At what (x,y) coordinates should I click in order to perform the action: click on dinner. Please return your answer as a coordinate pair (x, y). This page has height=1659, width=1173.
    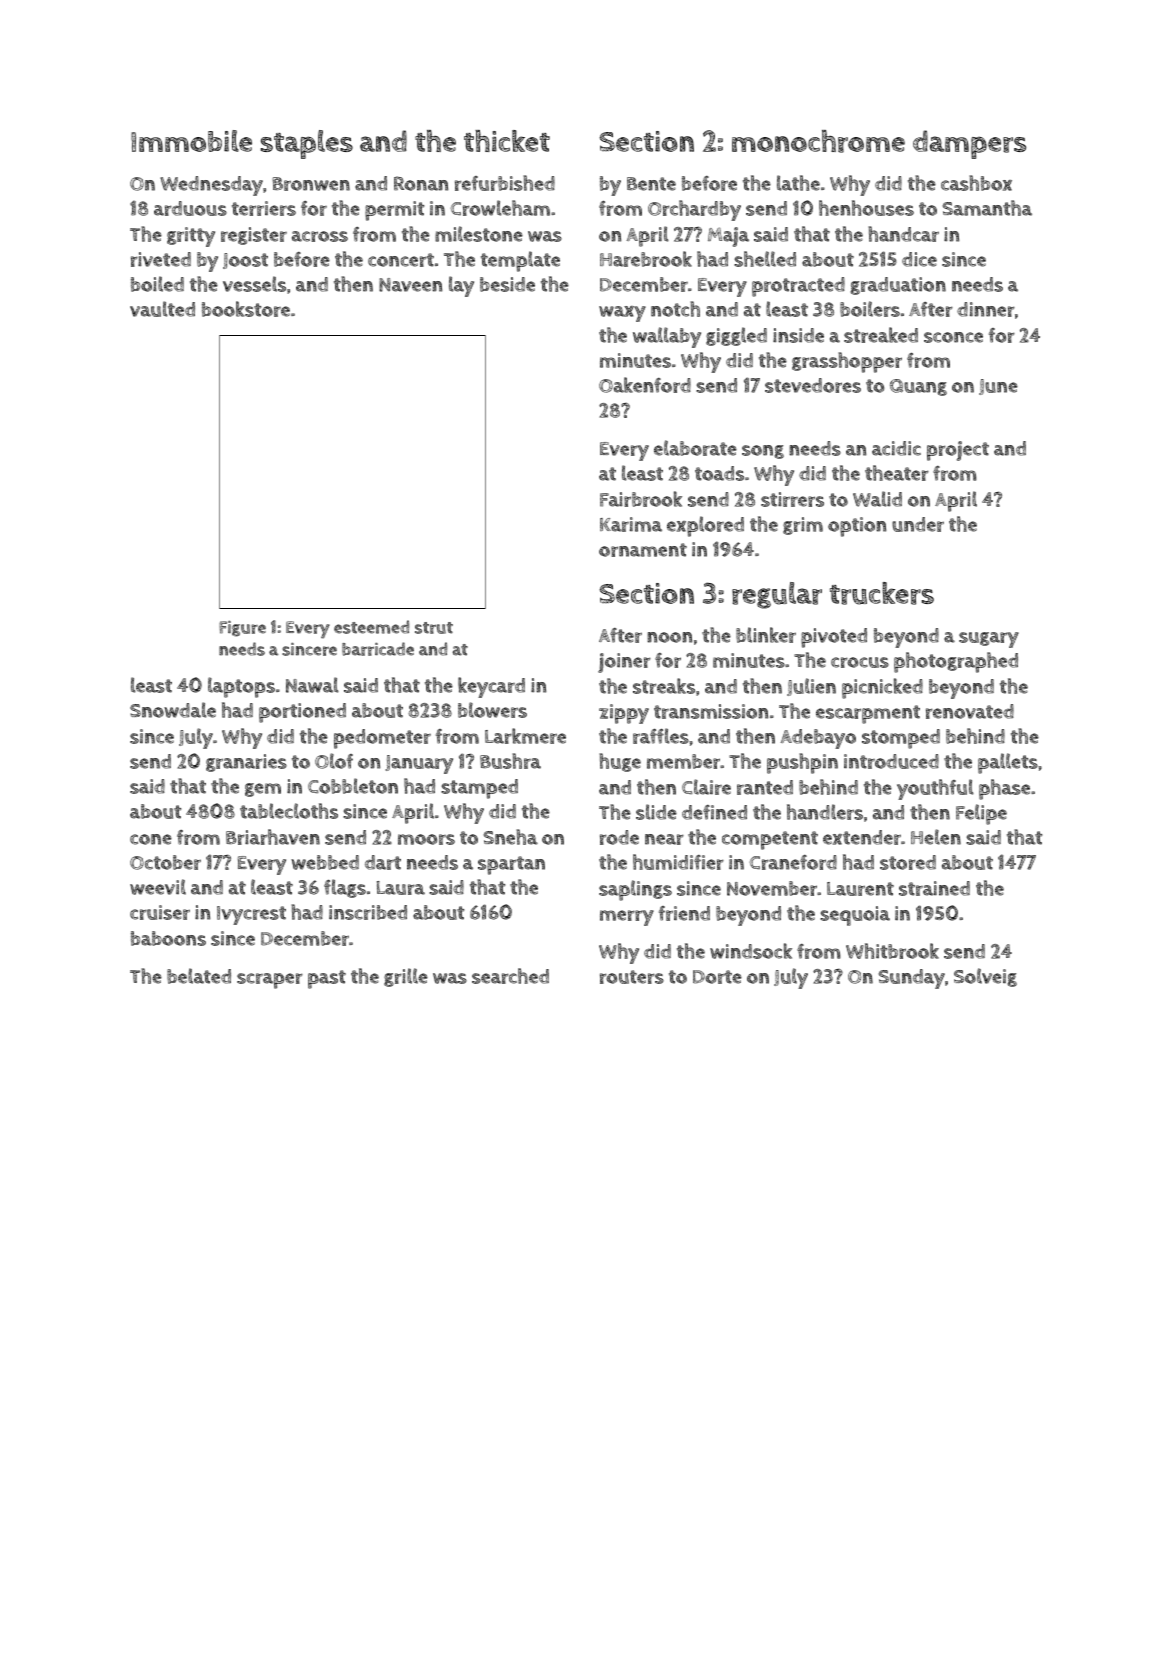
    Looking at the image, I should click on (986, 309).
